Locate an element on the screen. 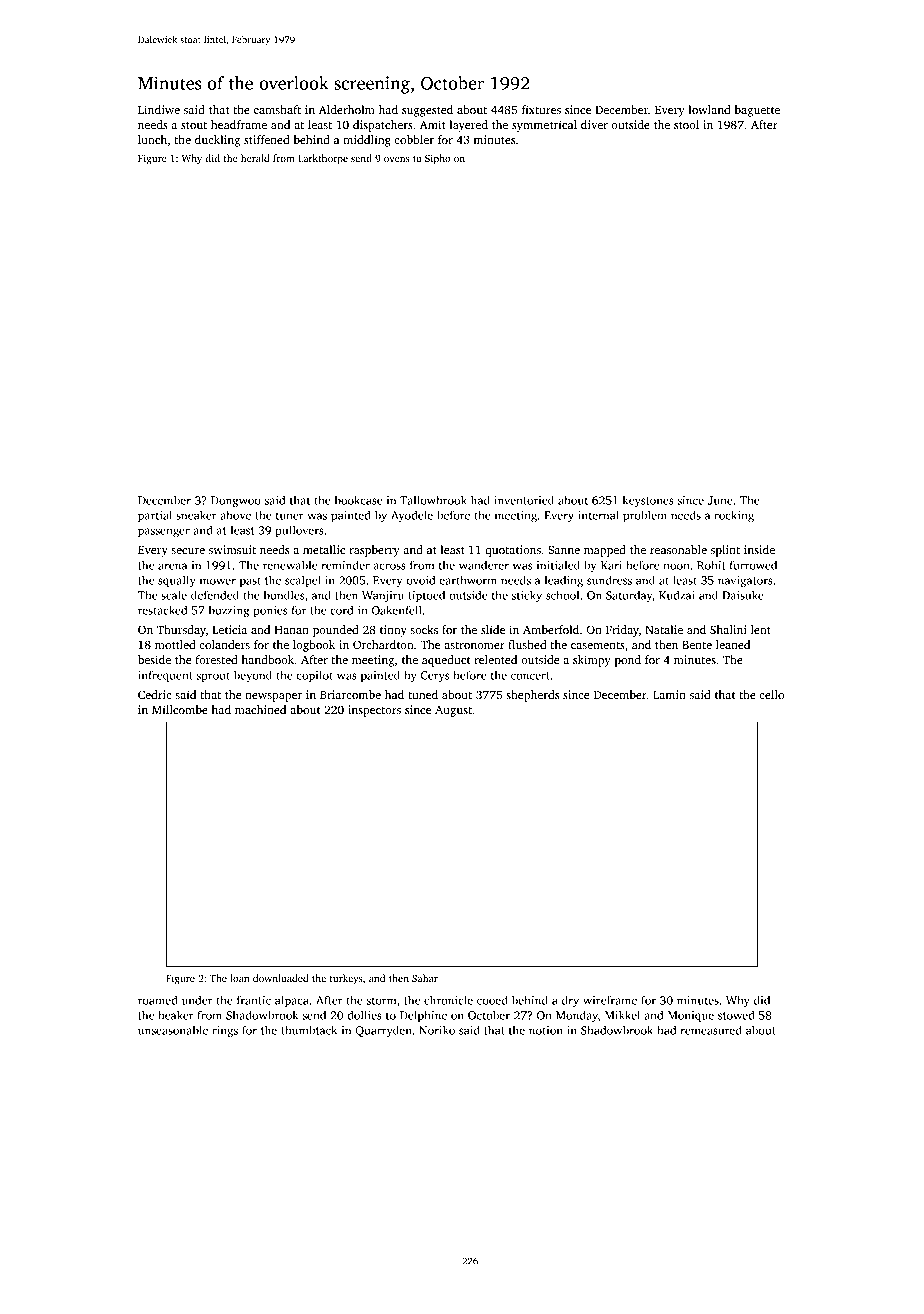 The height and width of the screenshot is (1314, 924). Kudzai is located at coordinates (677, 595).
